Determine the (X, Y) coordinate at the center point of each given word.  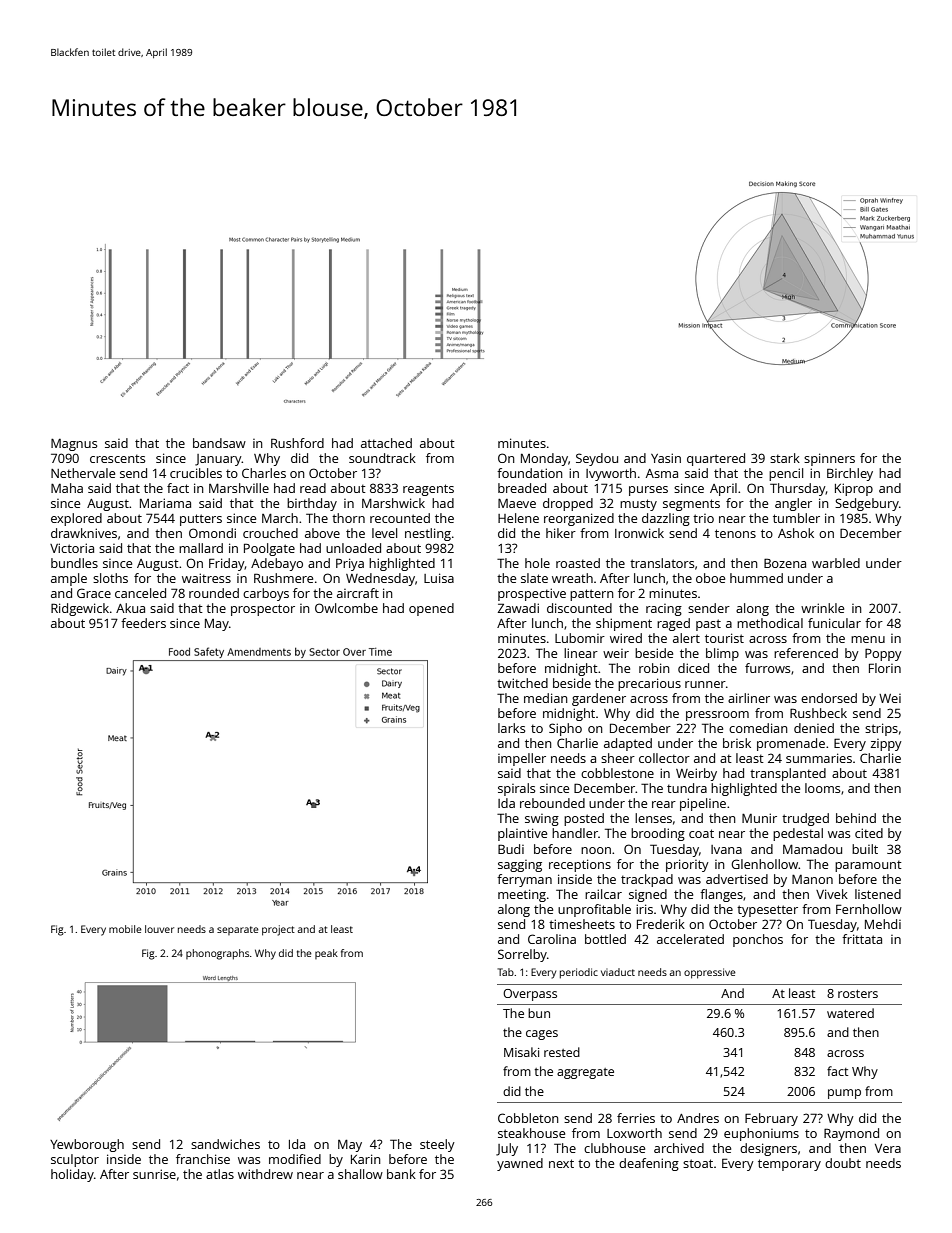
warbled (836, 563)
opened (431, 609)
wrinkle (822, 608)
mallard (201, 548)
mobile (125, 929)
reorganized (579, 519)
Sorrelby (522, 955)
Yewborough (87, 1145)
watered (850, 1013)
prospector (263, 610)
